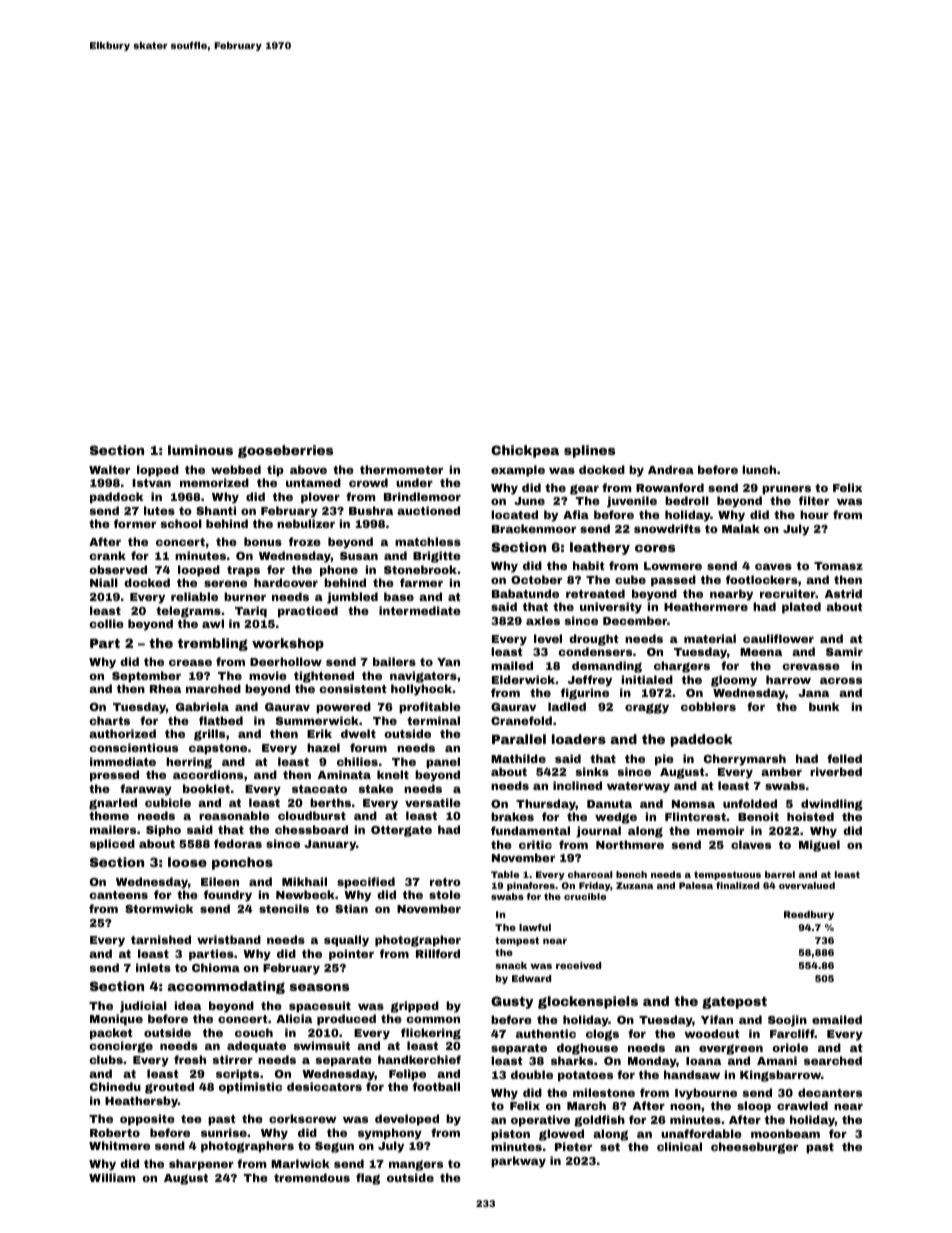  Describe the element at coordinates (759, 469) in the screenshot. I see `lunch` at that location.
